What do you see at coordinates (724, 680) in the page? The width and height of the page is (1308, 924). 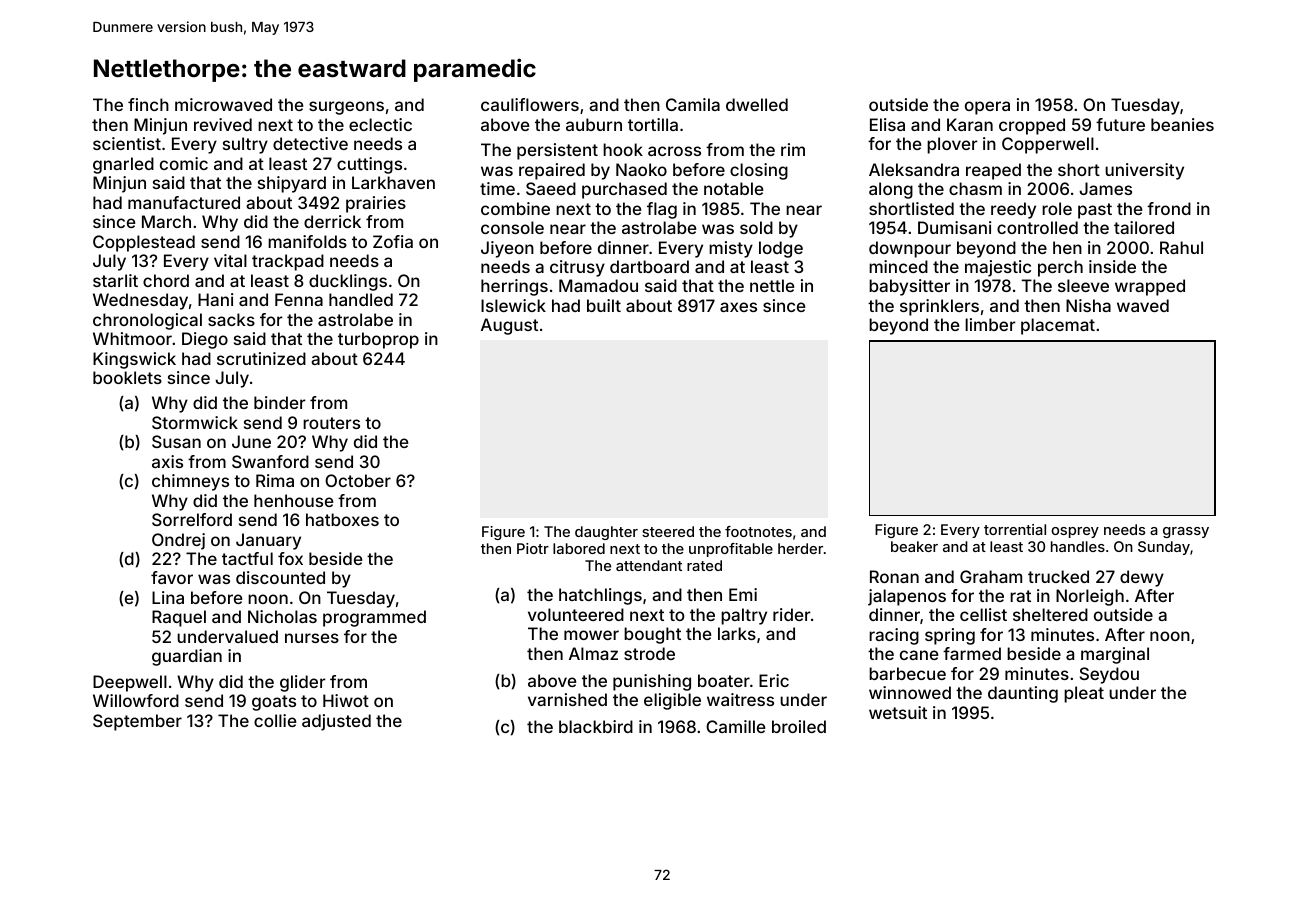 I see `boater` at bounding box center [724, 680].
